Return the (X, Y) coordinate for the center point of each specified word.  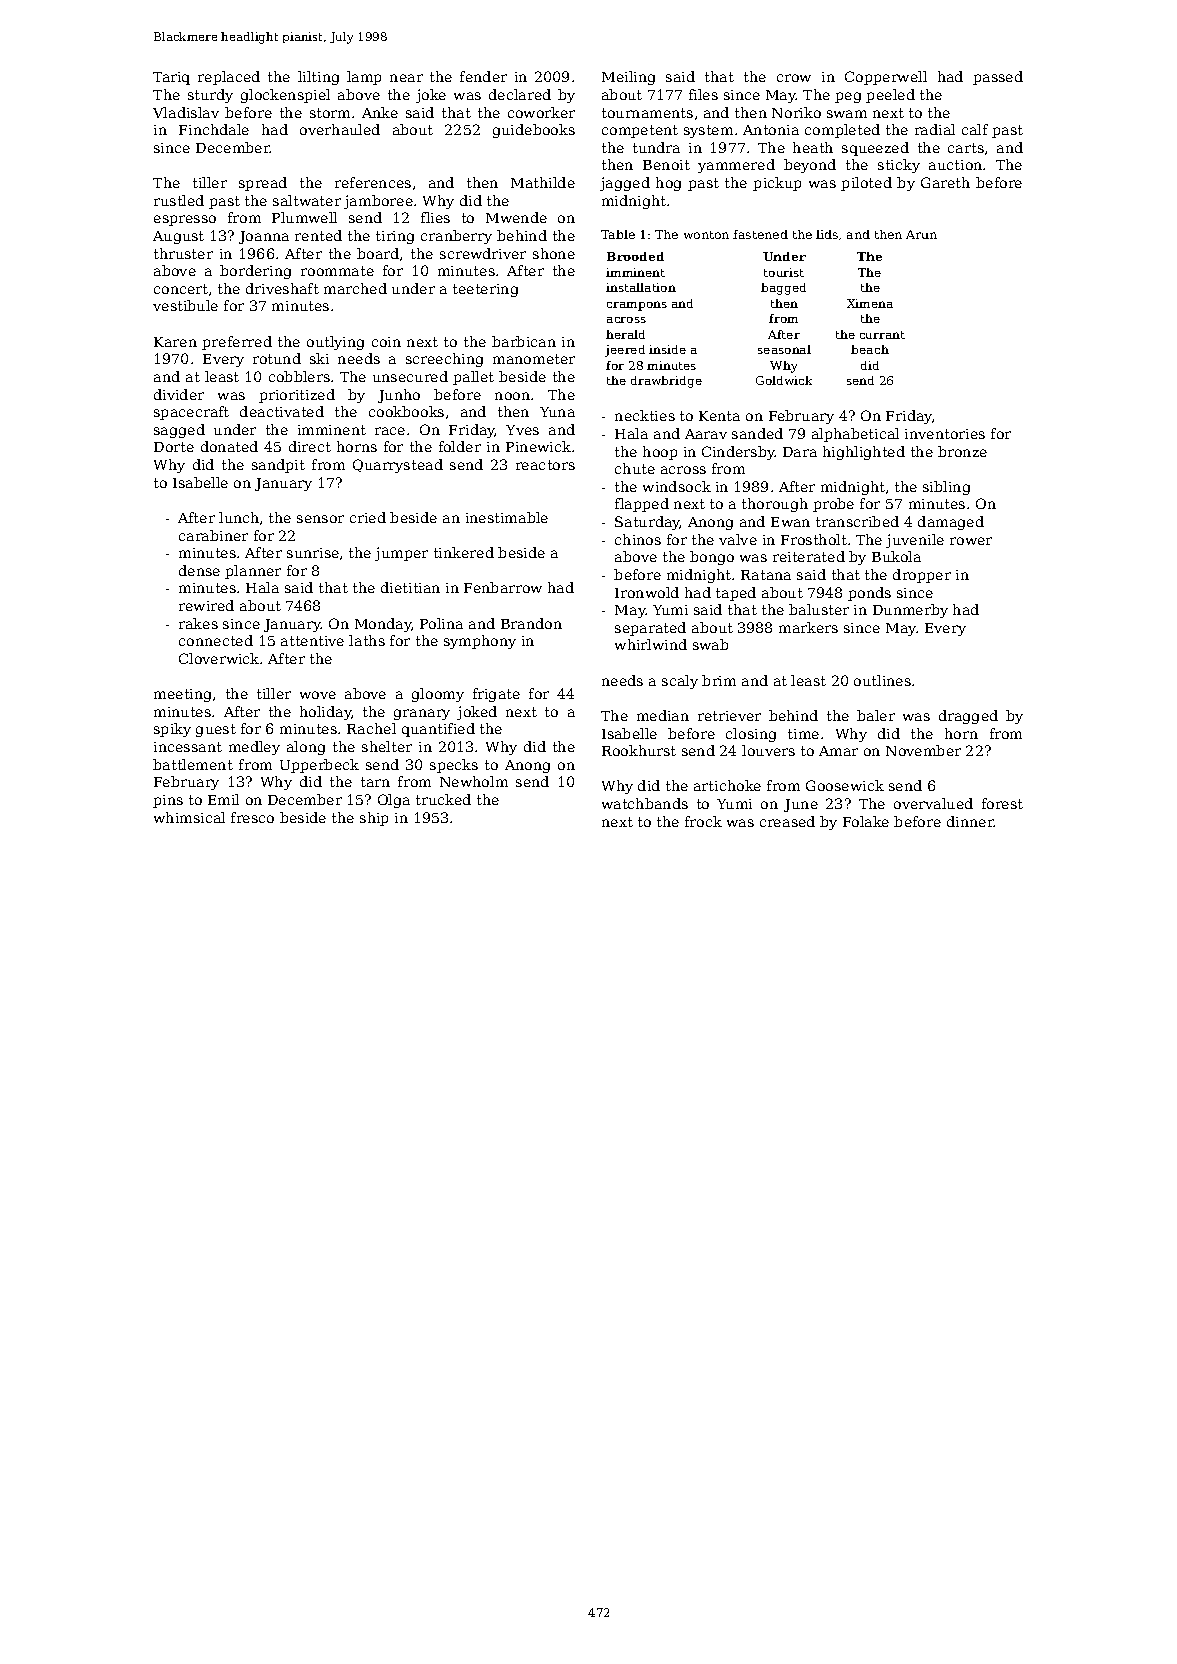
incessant (188, 747)
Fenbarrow (503, 587)
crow (794, 78)
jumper (401, 554)
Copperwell (886, 78)
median (663, 715)
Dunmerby (910, 611)
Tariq (171, 78)
